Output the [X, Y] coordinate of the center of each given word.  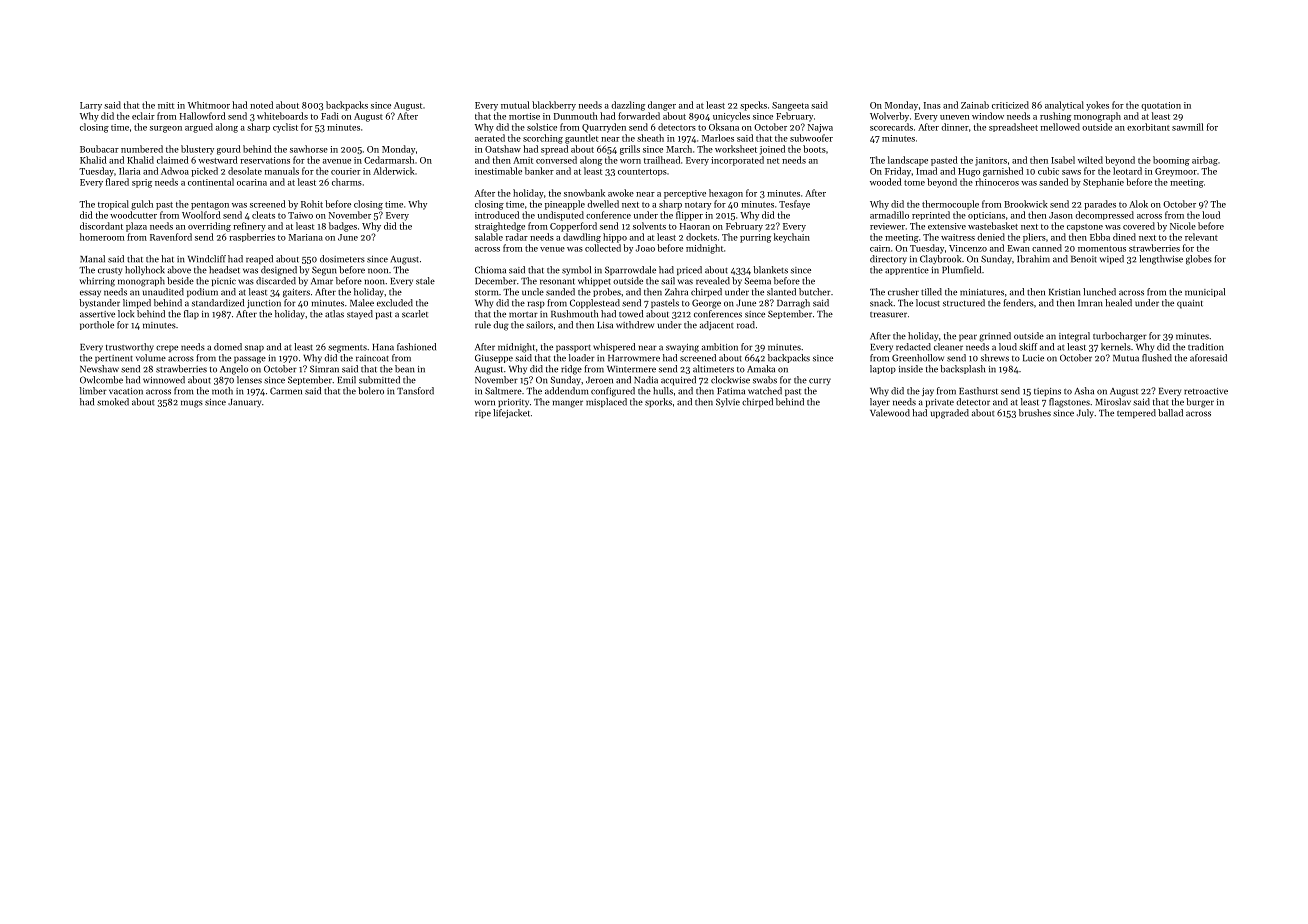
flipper [689, 216]
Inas [932, 105]
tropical [113, 205]
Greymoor [1176, 172]
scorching [543, 139]
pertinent [114, 359]
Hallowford [203, 116]
